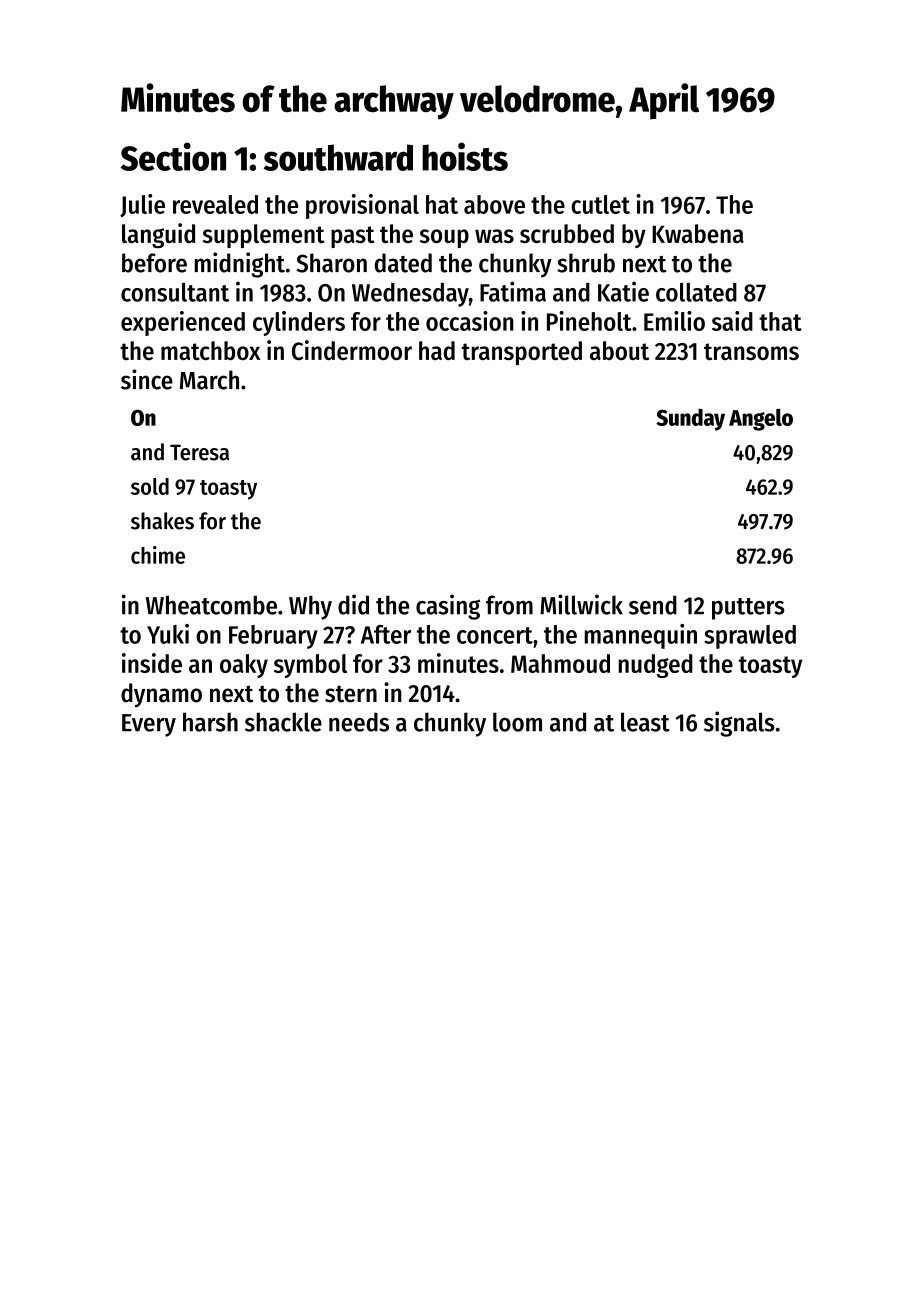 Image resolution: width=924 pixels, height=1311 pixels. I want to click on shakes, so click(162, 521).
